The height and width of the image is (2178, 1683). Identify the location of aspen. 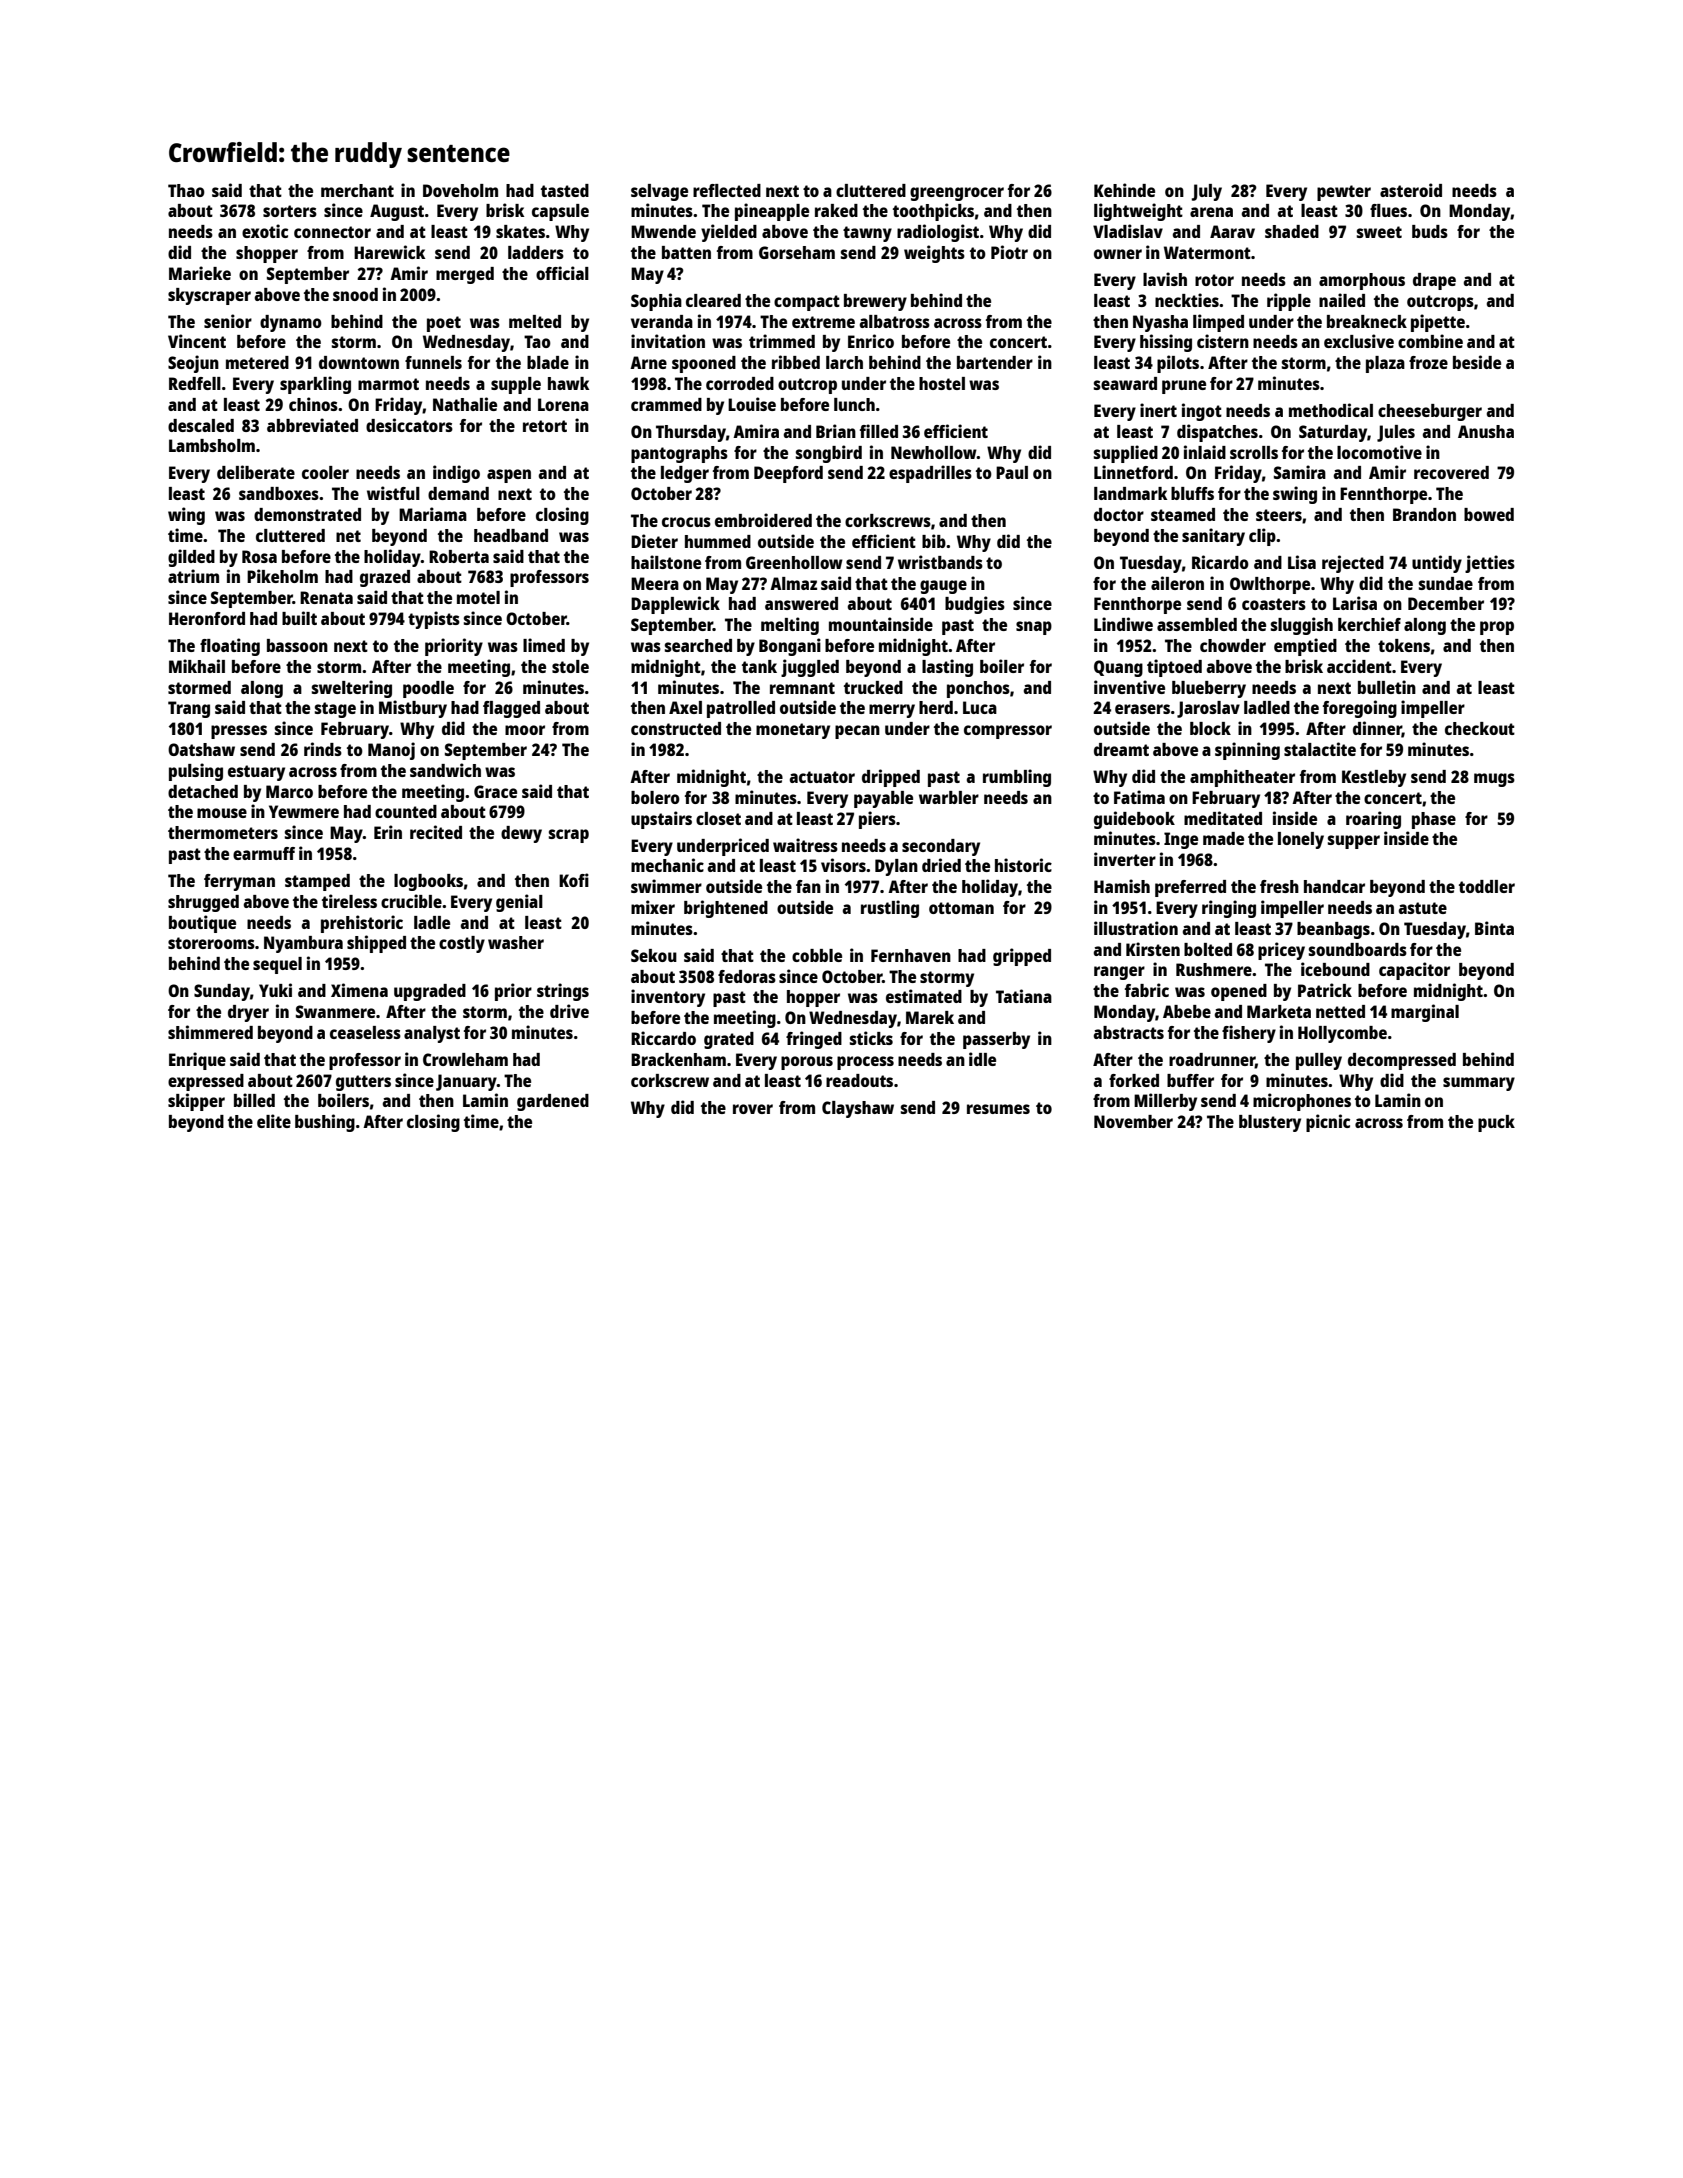
(509, 476).
